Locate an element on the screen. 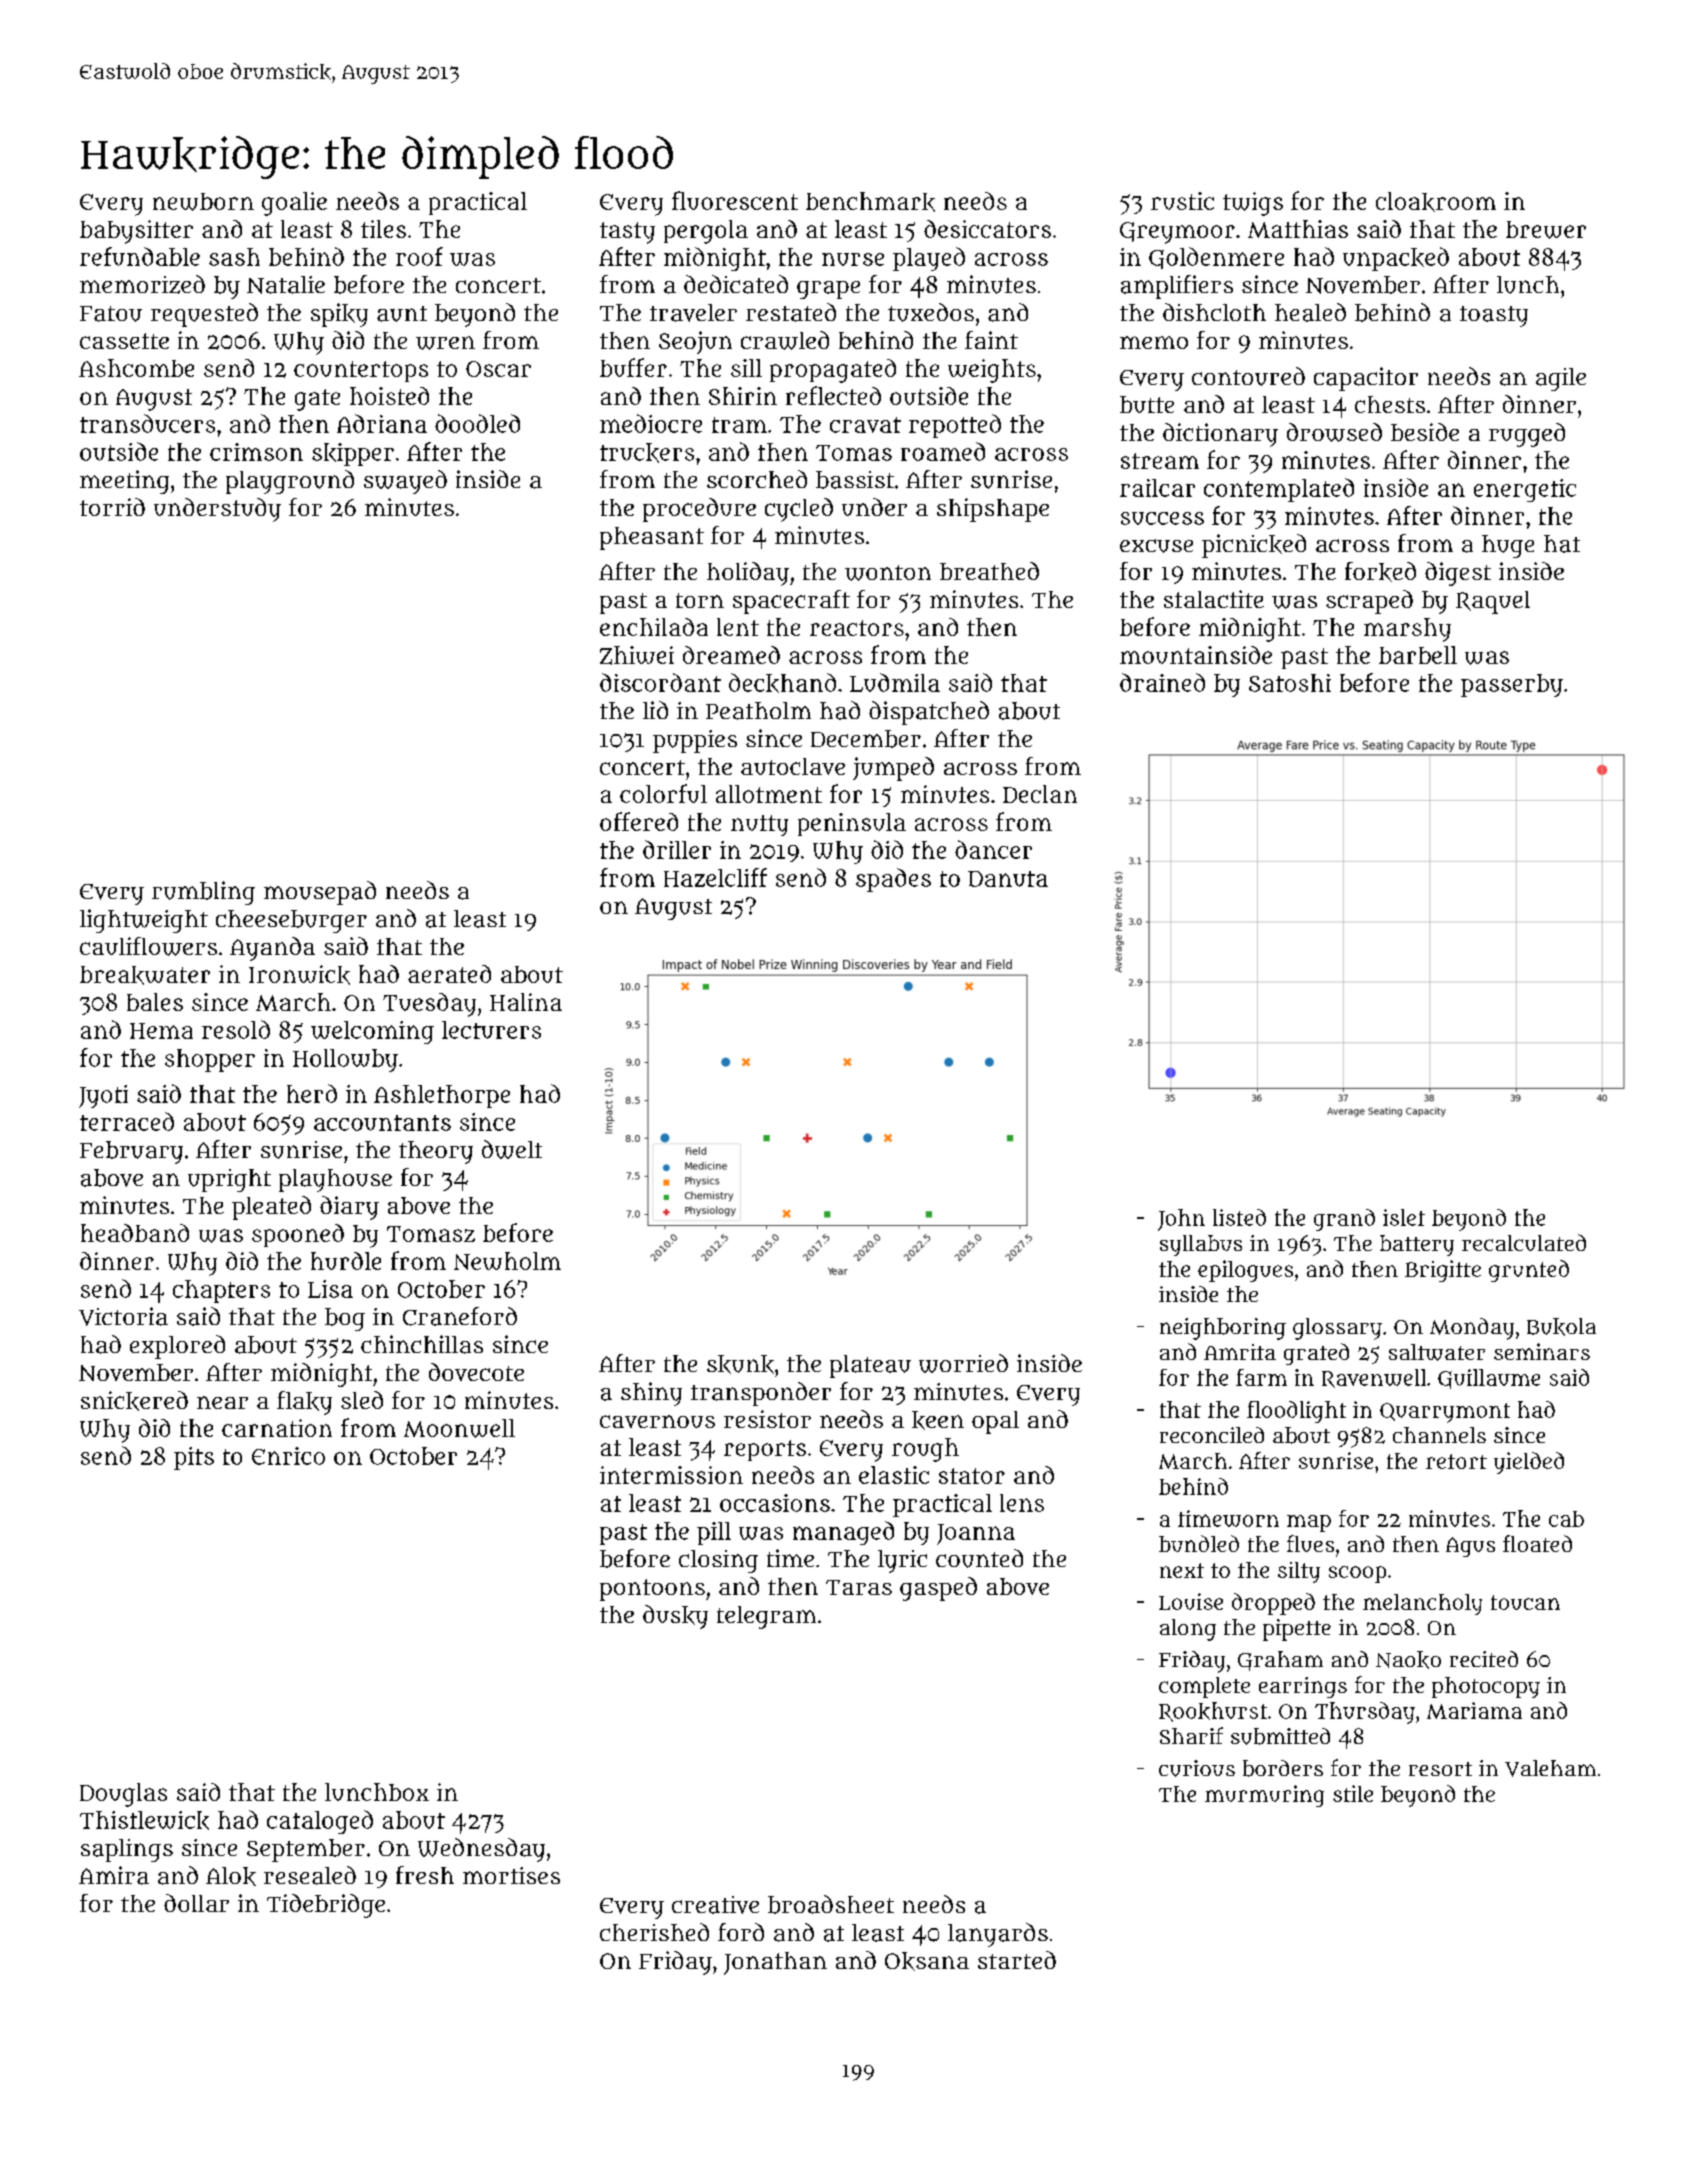 The height and width of the screenshot is (2178, 1683). tuxedos is located at coordinates (931, 312).
